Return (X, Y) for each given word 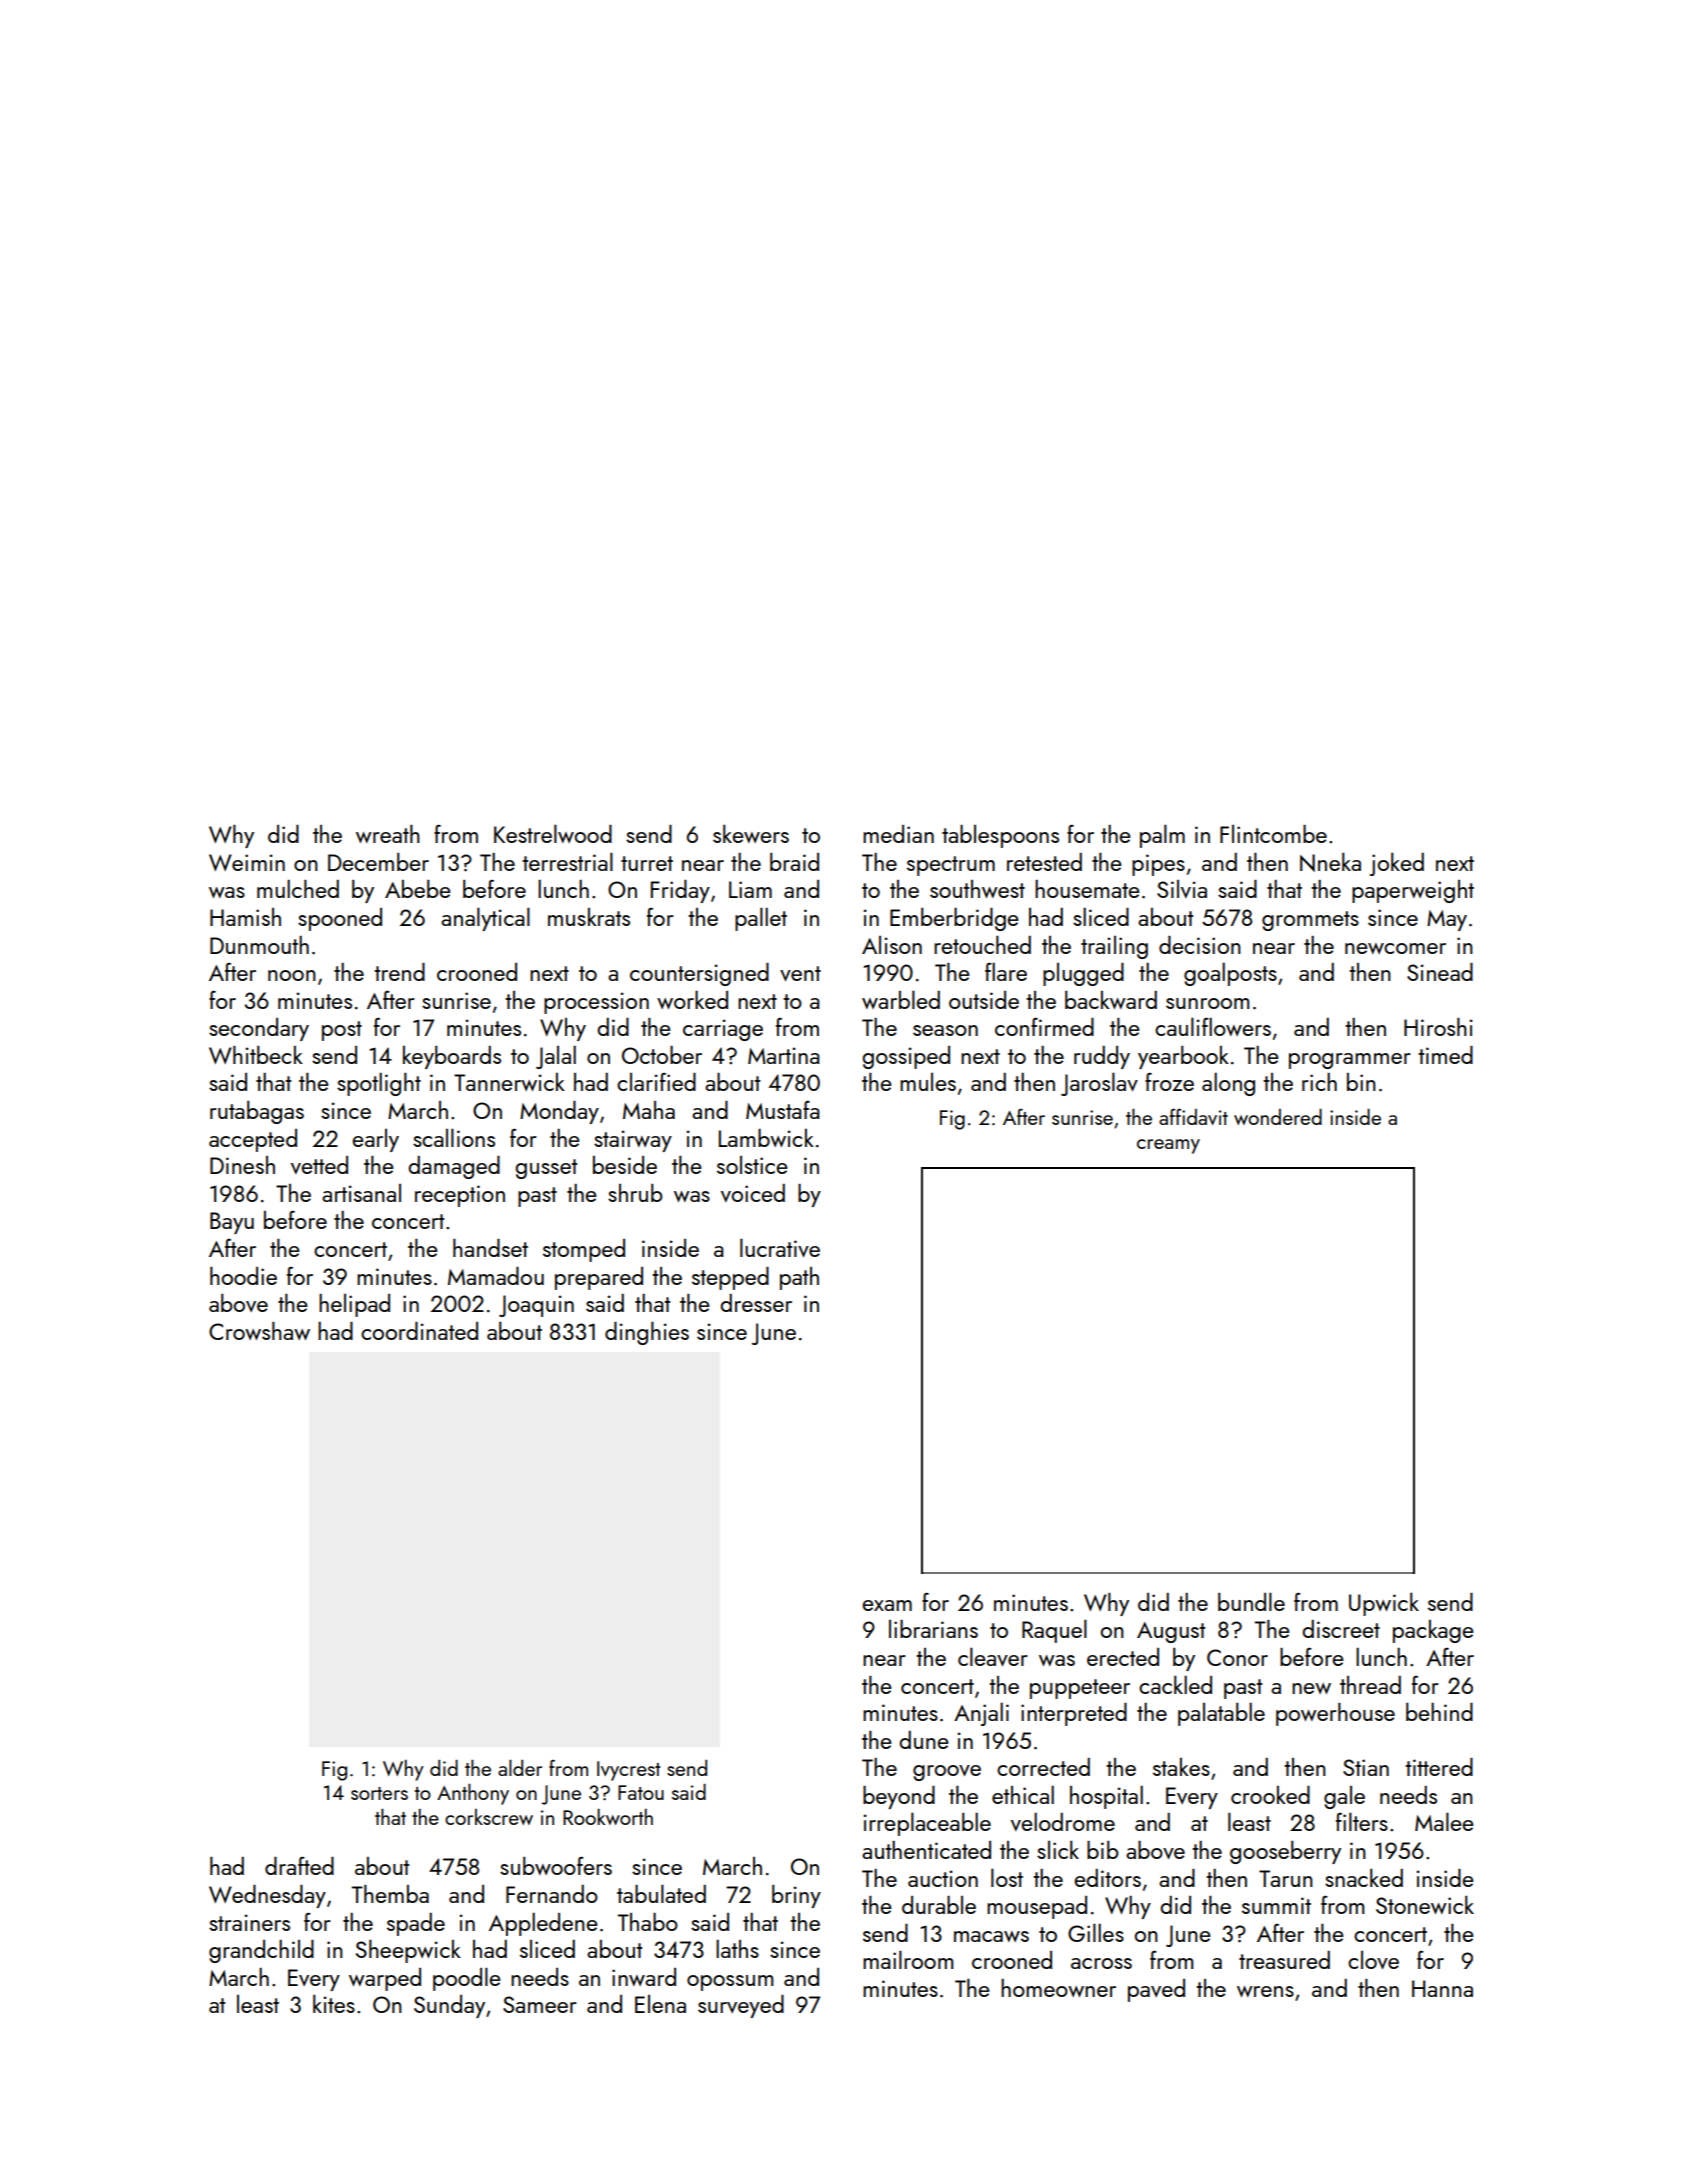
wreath (388, 834)
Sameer (540, 2004)
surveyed (741, 2006)
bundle (1251, 1601)
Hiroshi (1438, 1027)
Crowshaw (259, 1331)
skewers (751, 833)
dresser (756, 1303)
